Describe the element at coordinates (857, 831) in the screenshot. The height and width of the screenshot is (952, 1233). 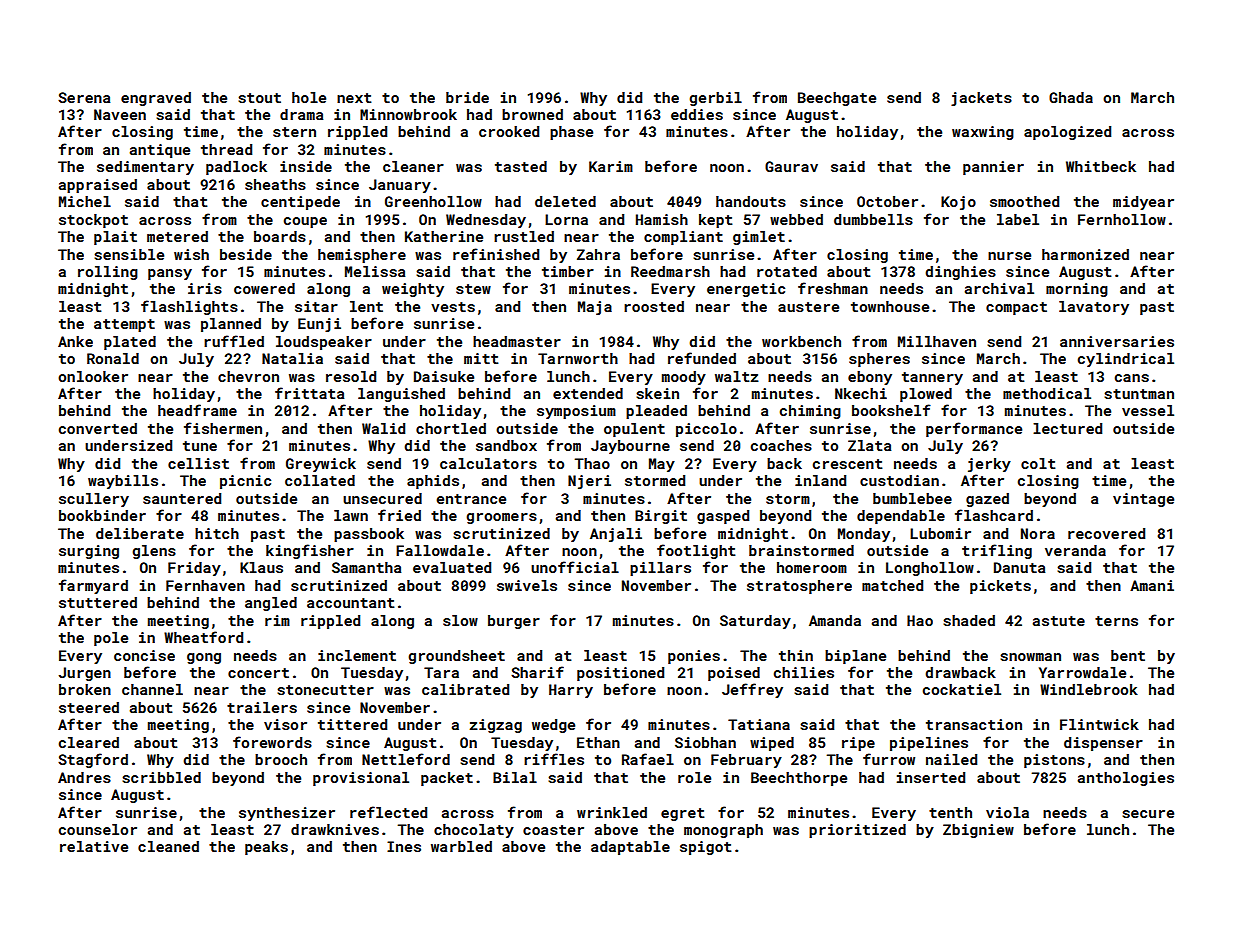
I see `prioritized` at that location.
